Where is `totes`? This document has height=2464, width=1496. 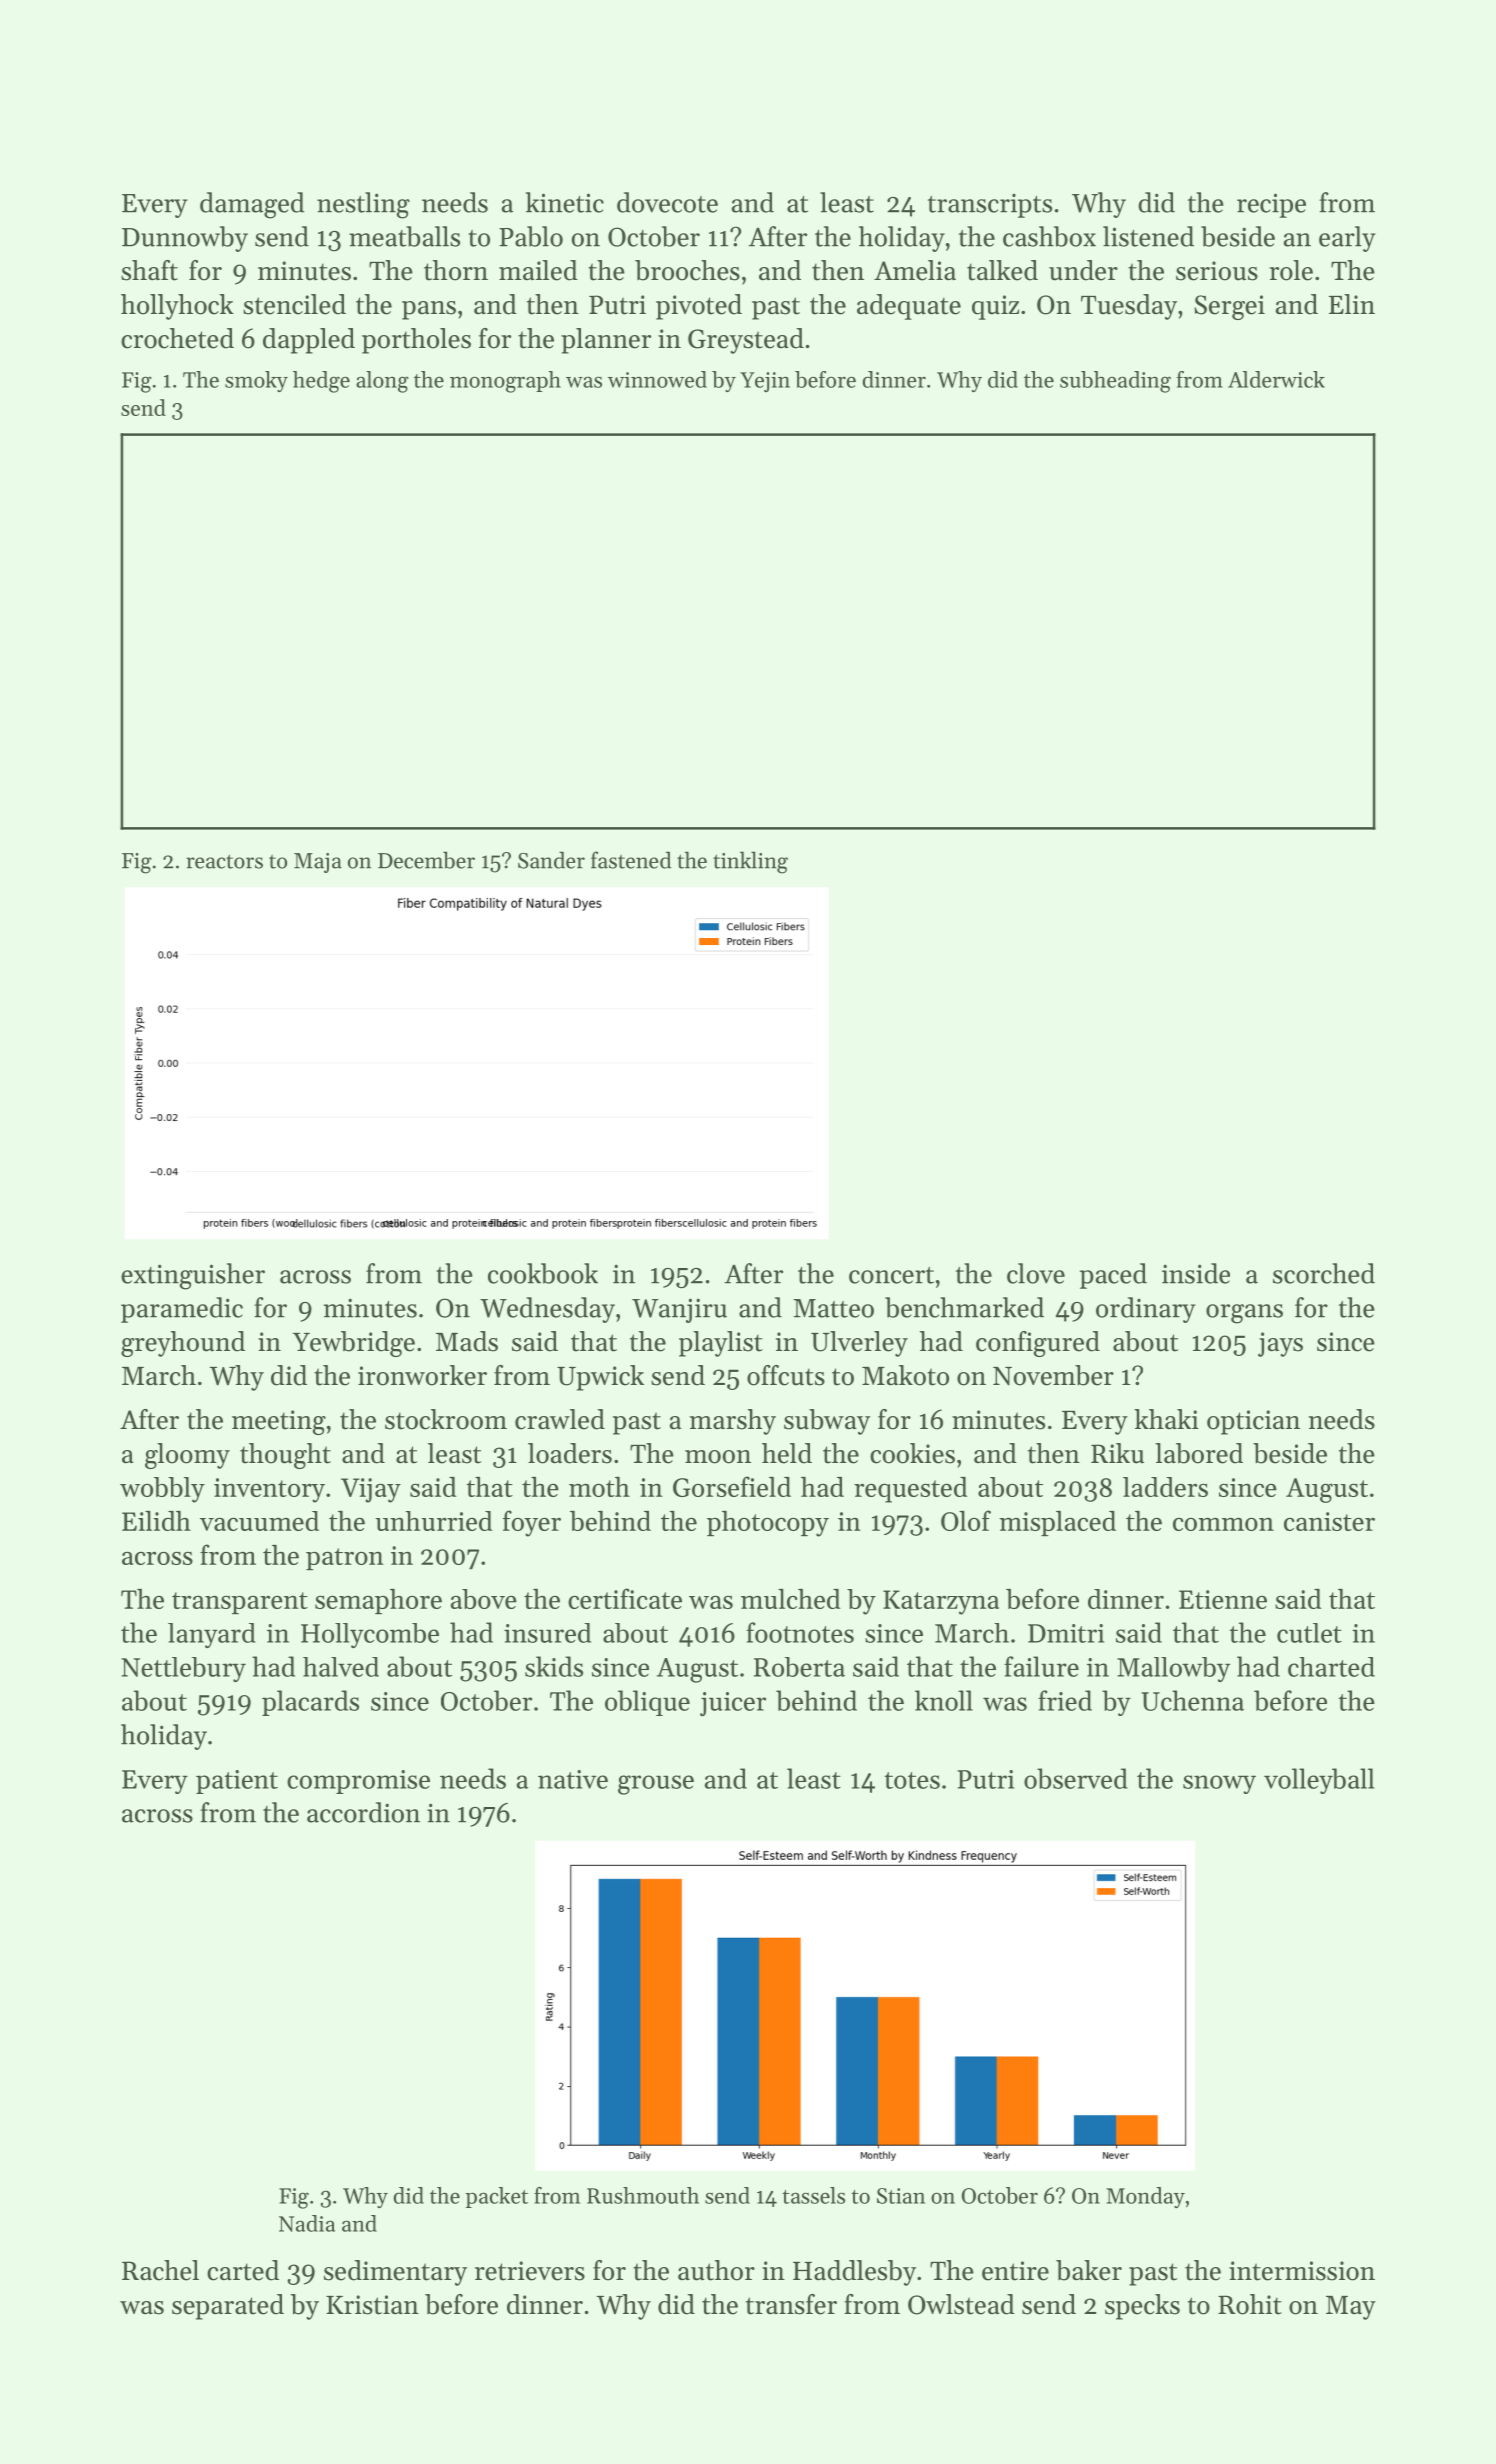 totes is located at coordinates (912, 1780).
